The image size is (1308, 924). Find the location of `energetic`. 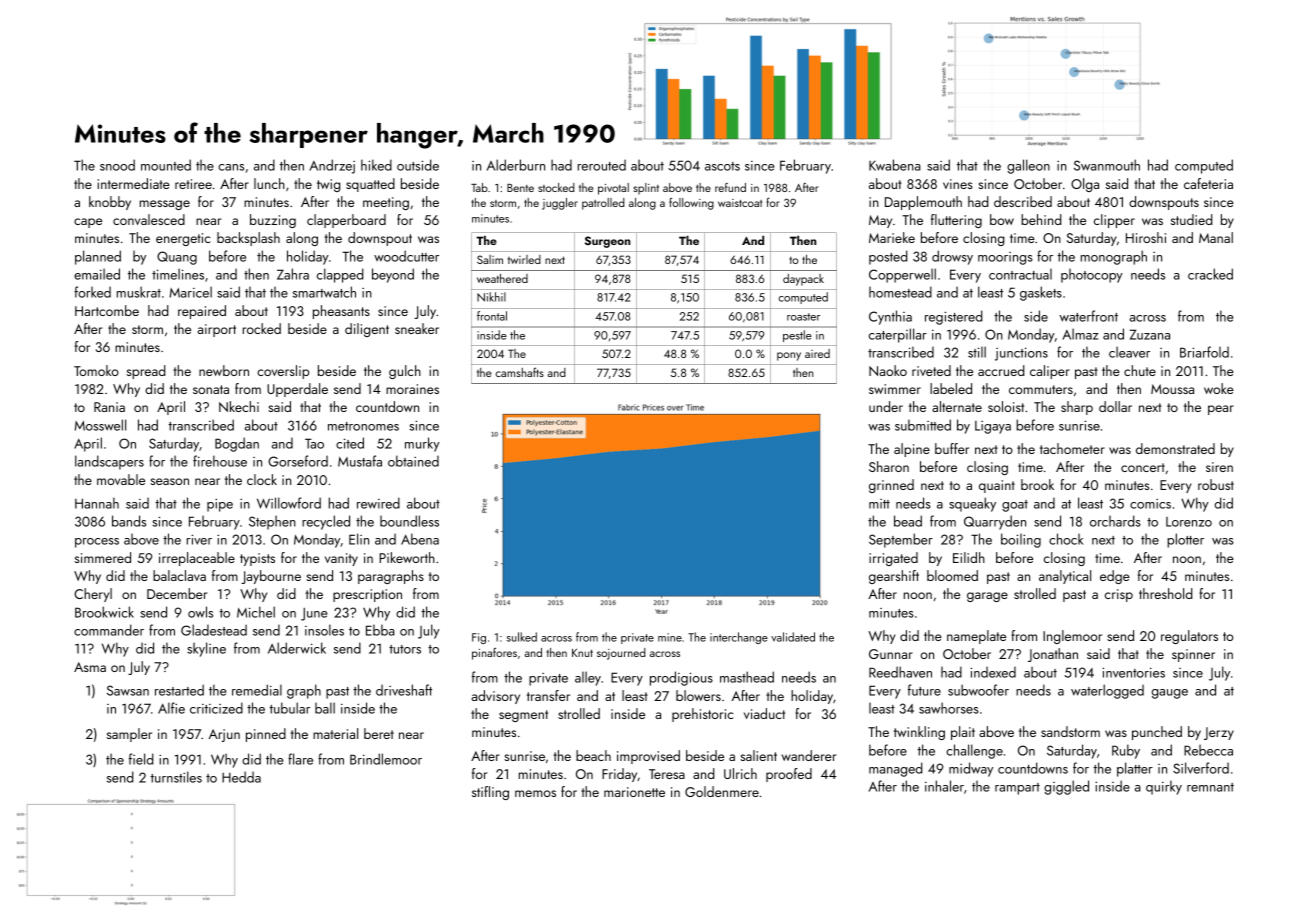

energetic is located at coordinates (183, 239).
